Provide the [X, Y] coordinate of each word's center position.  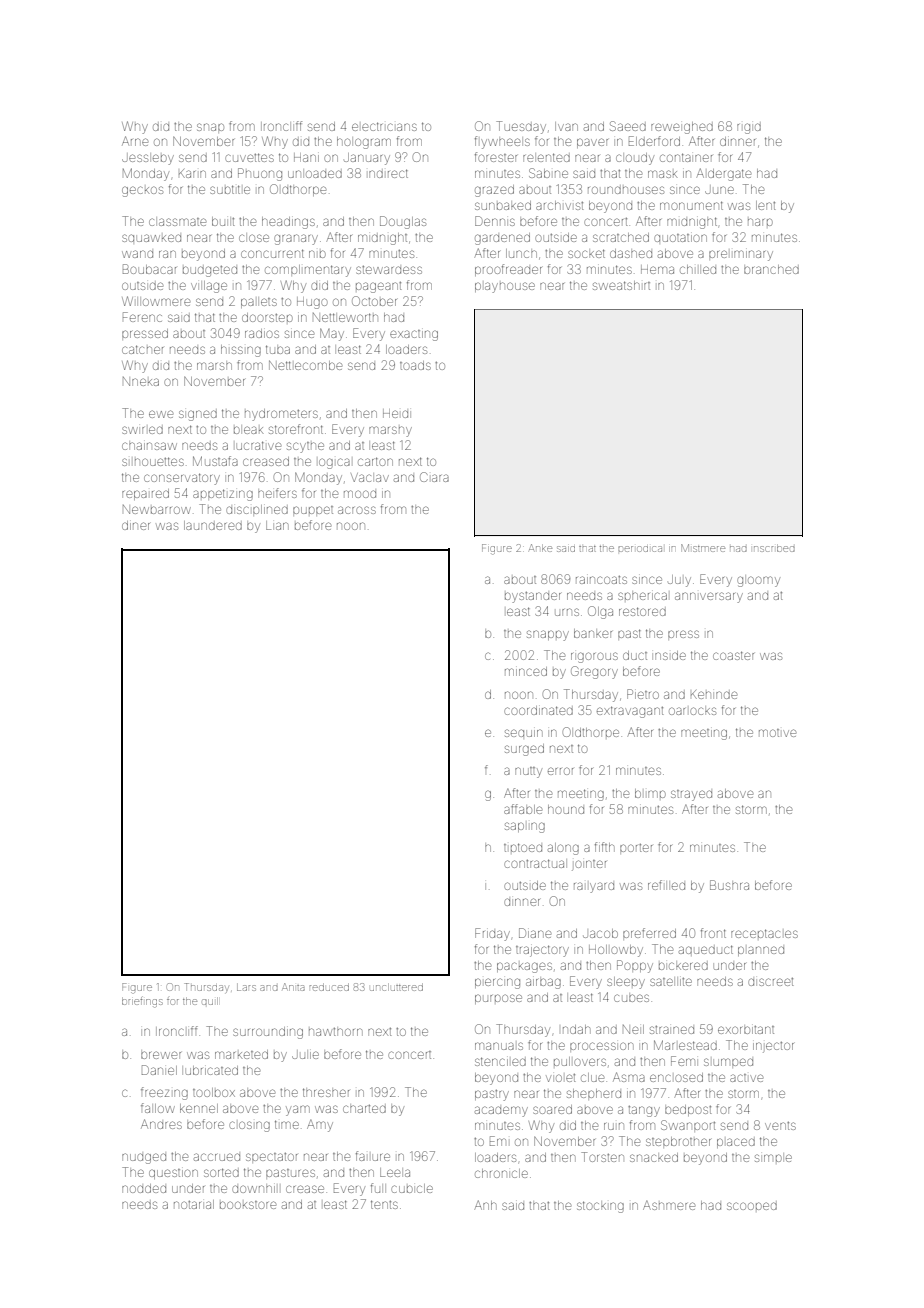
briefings [142, 1002]
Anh [485, 1205]
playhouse [505, 287]
